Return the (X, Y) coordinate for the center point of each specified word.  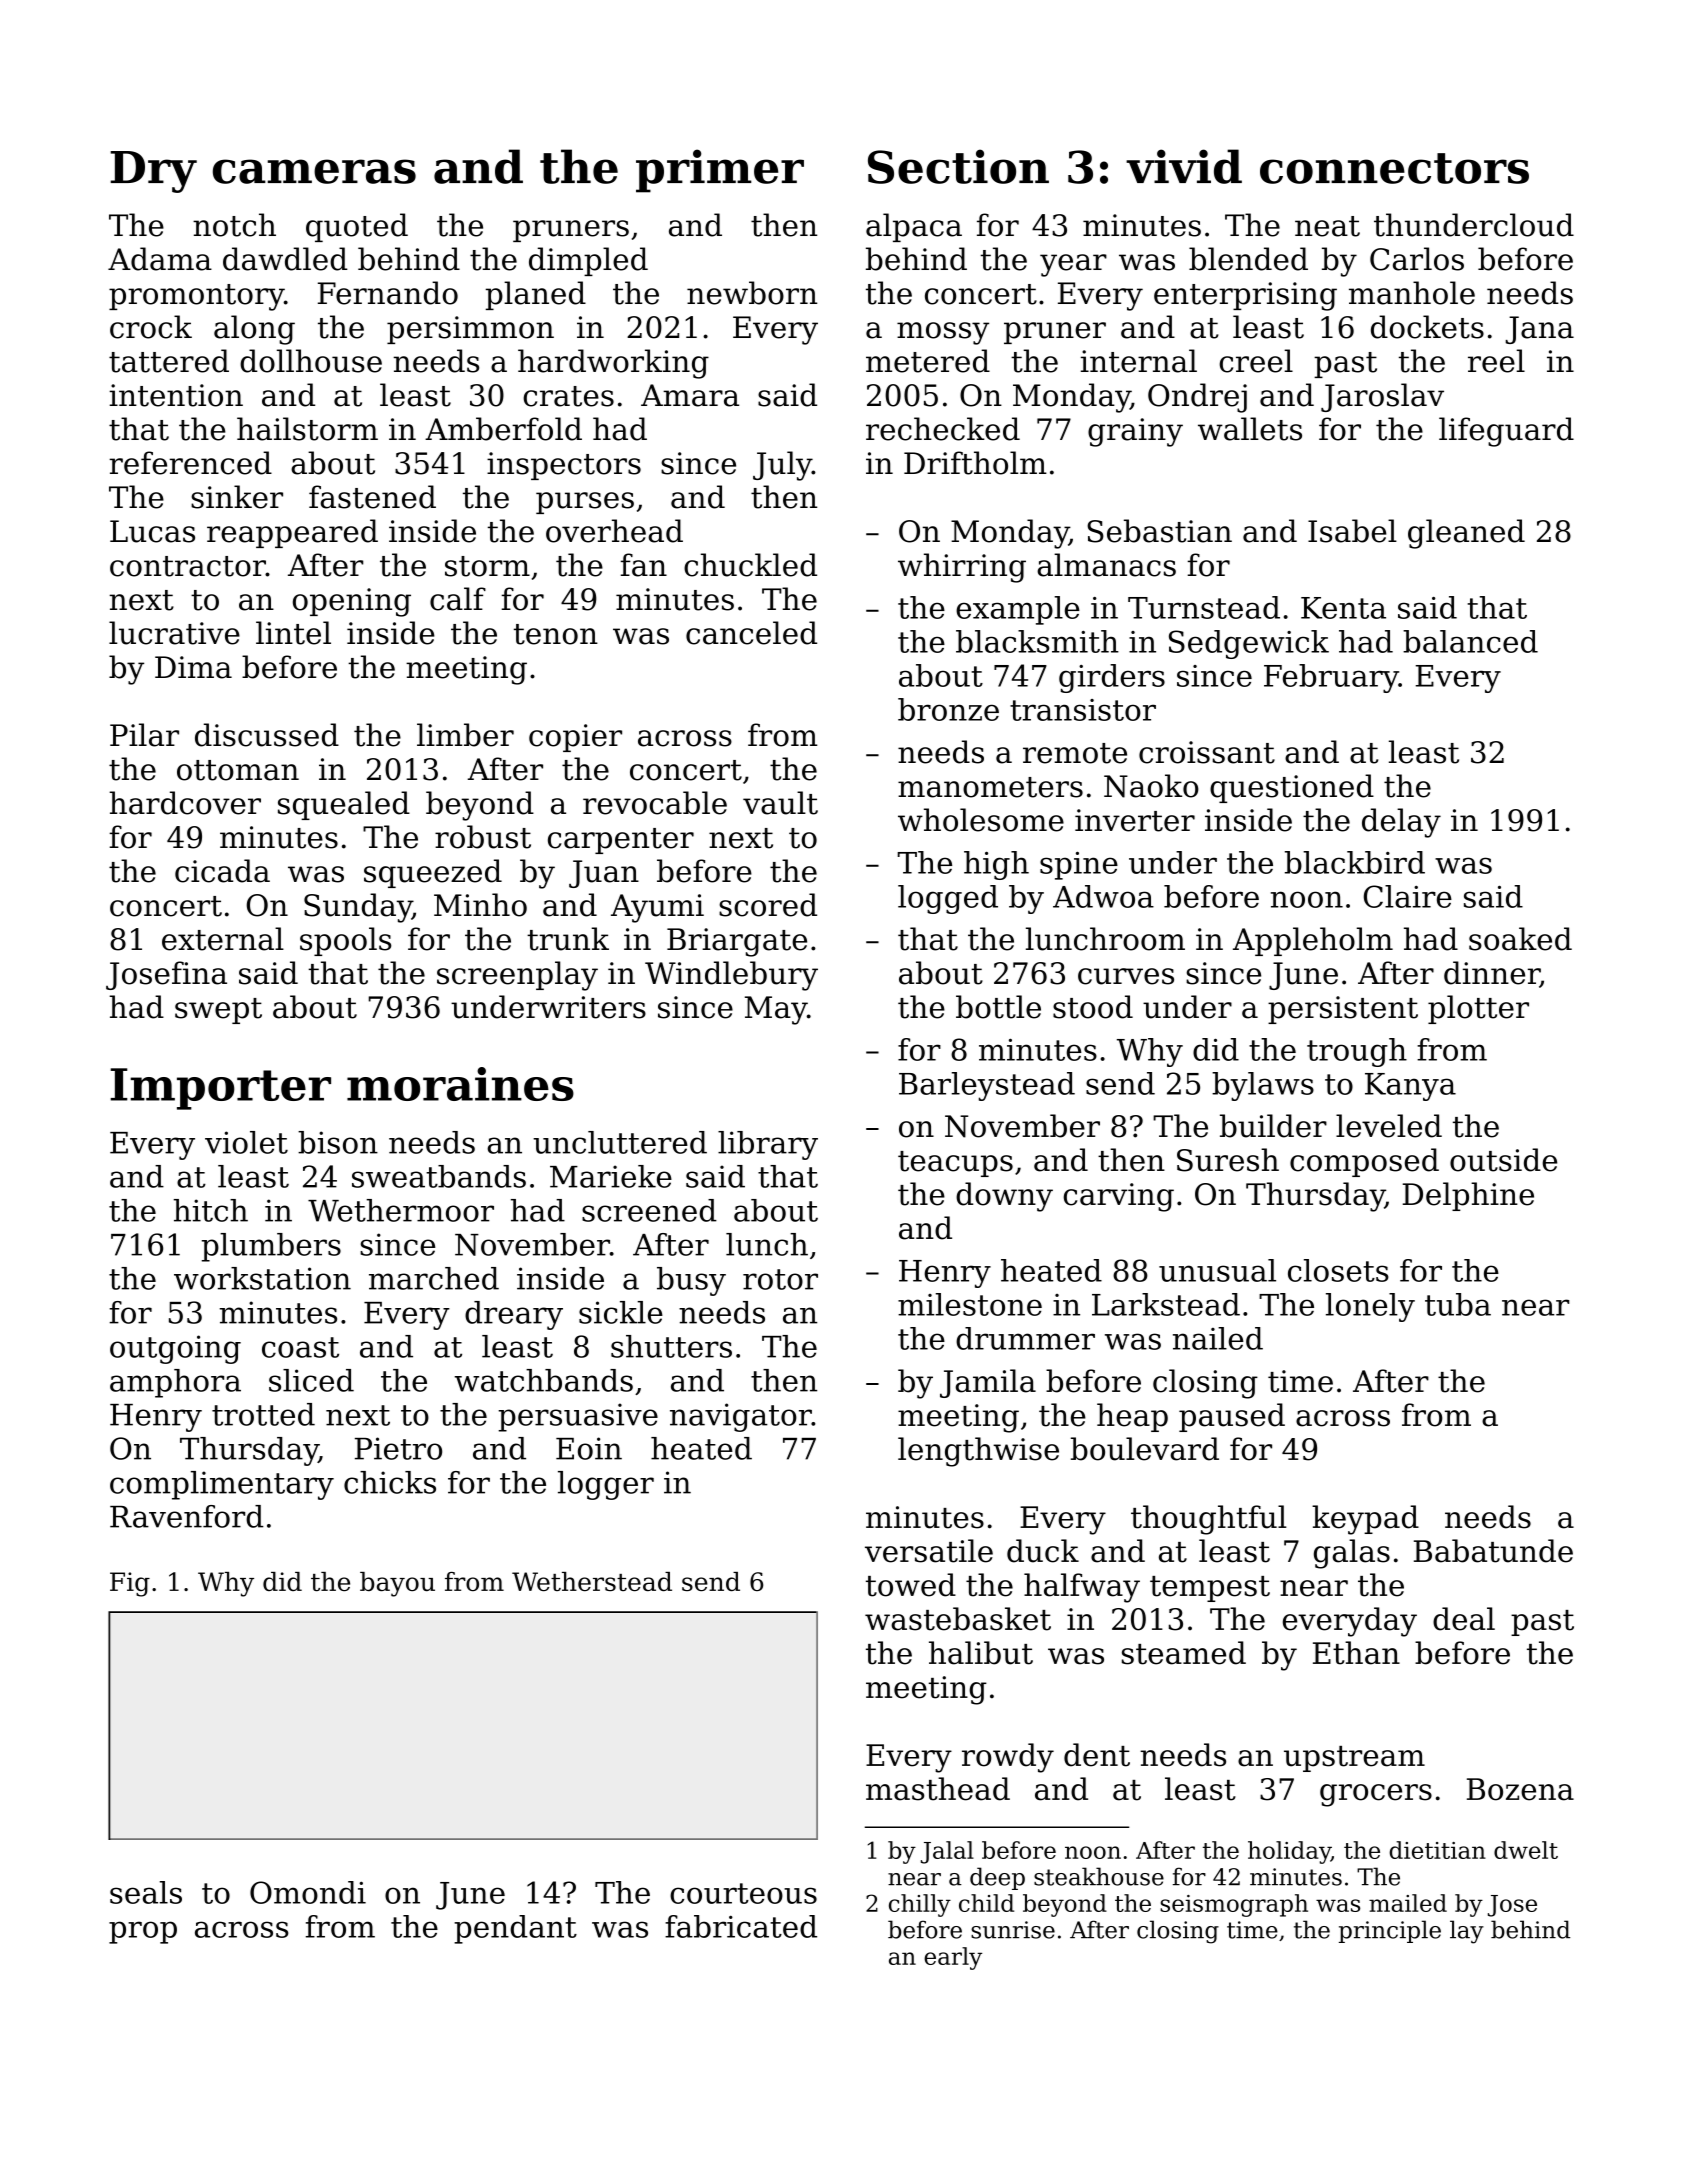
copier (575, 738)
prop (143, 1932)
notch (234, 225)
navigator (741, 1417)
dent (1097, 1755)
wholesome (981, 820)
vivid (1184, 166)
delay (1401, 823)
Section (958, 166)
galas (1352, 1554)
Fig (130, 1584)
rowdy (1008, 1758)
